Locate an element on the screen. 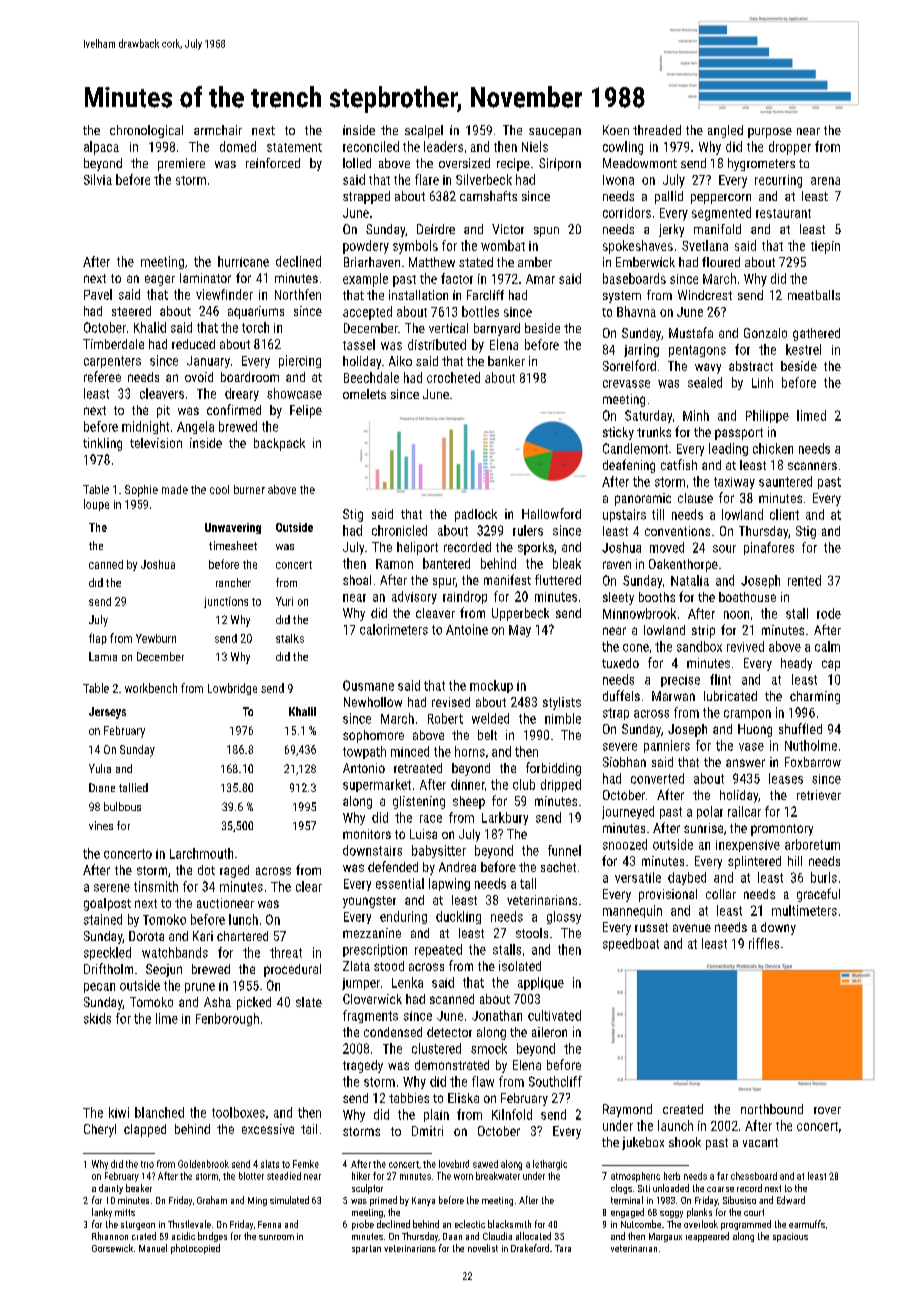 The width and height of the screenshot is (924, 1308). burls is located at coordinates (824, 877).
